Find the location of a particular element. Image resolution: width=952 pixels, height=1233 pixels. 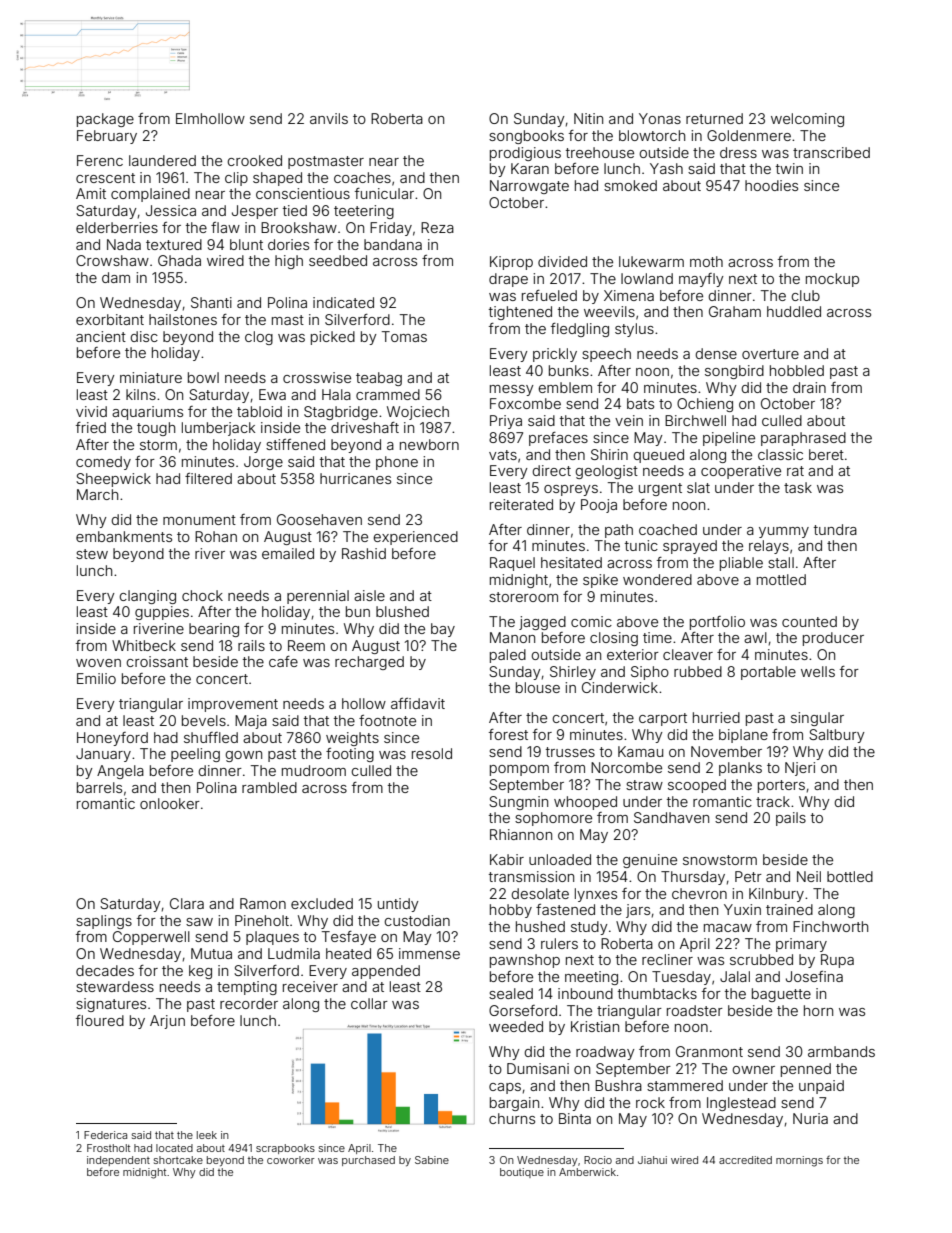

boutique is located at coordinates (522, 1173).
